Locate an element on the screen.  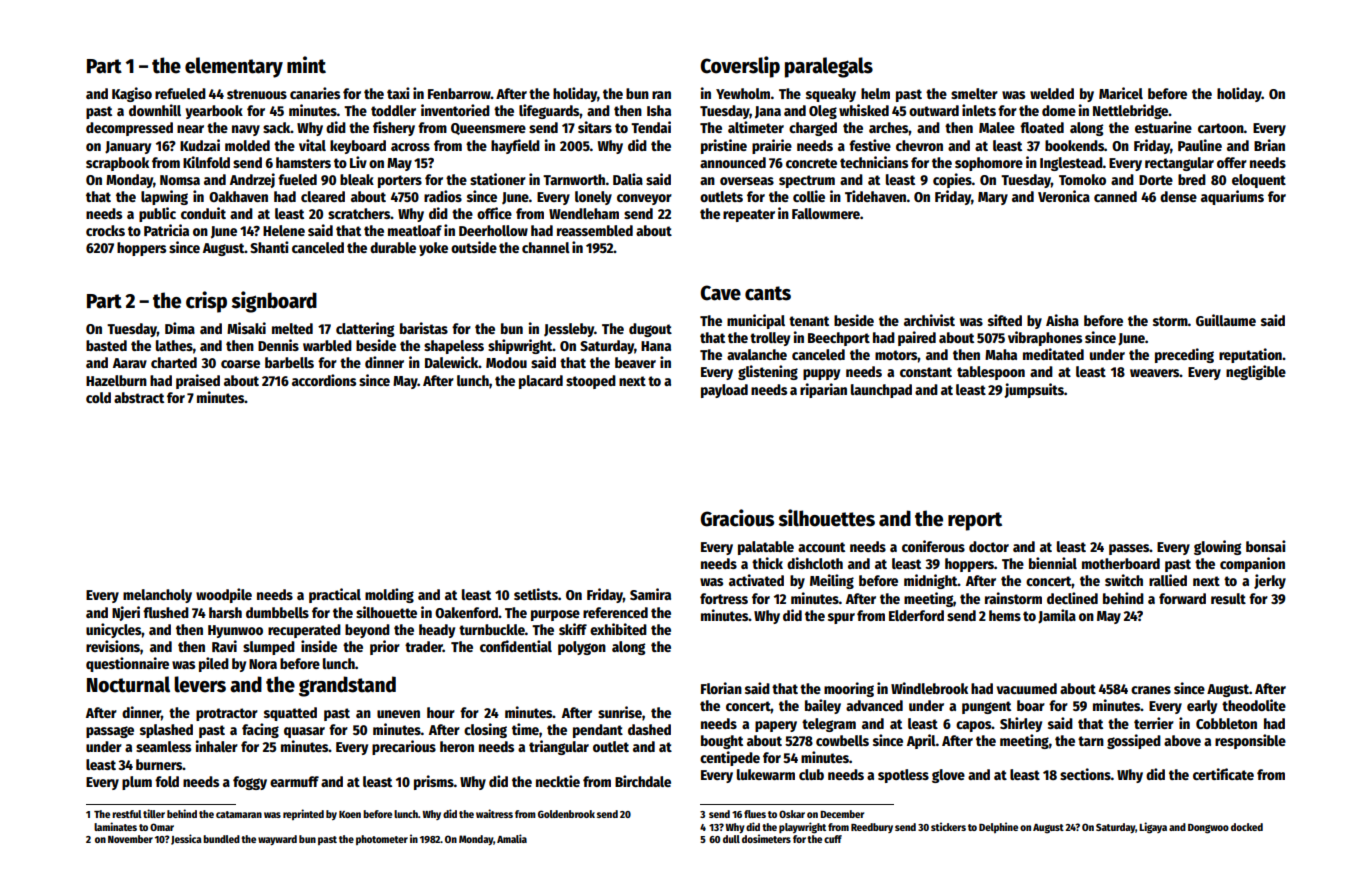
elementary is located at coordinates (234, 67).
